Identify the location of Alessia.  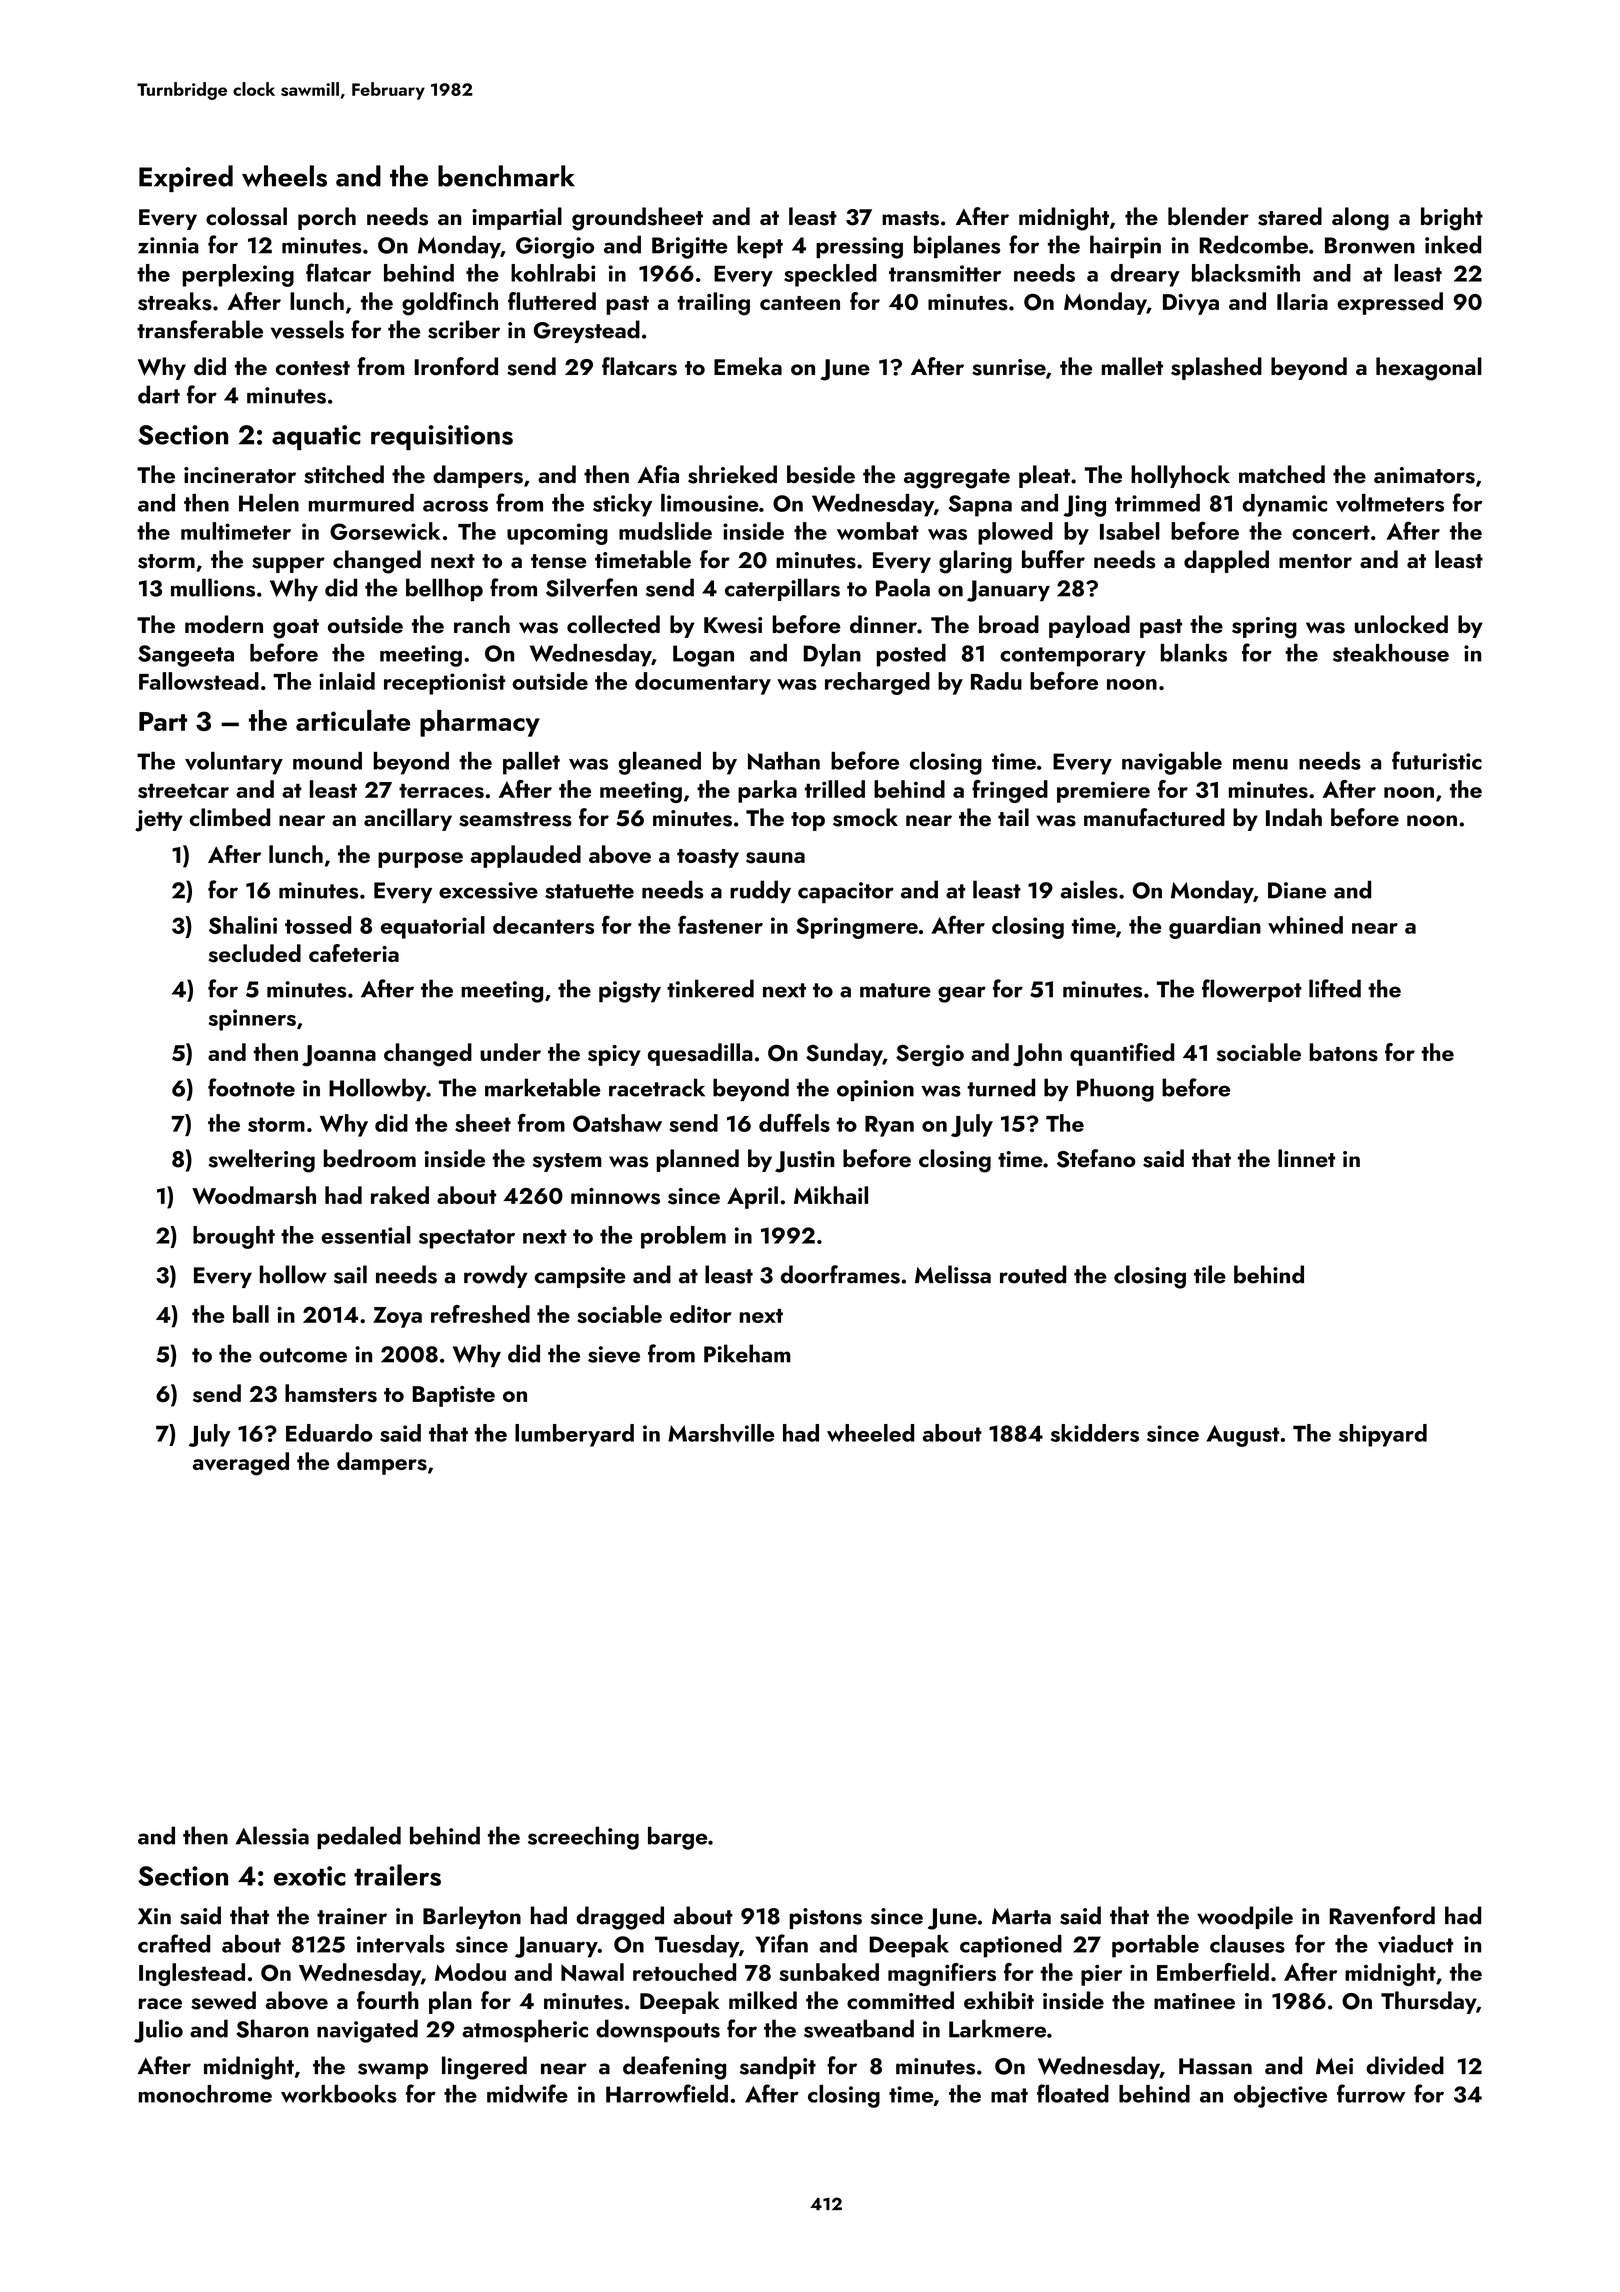
(272, 1835).
